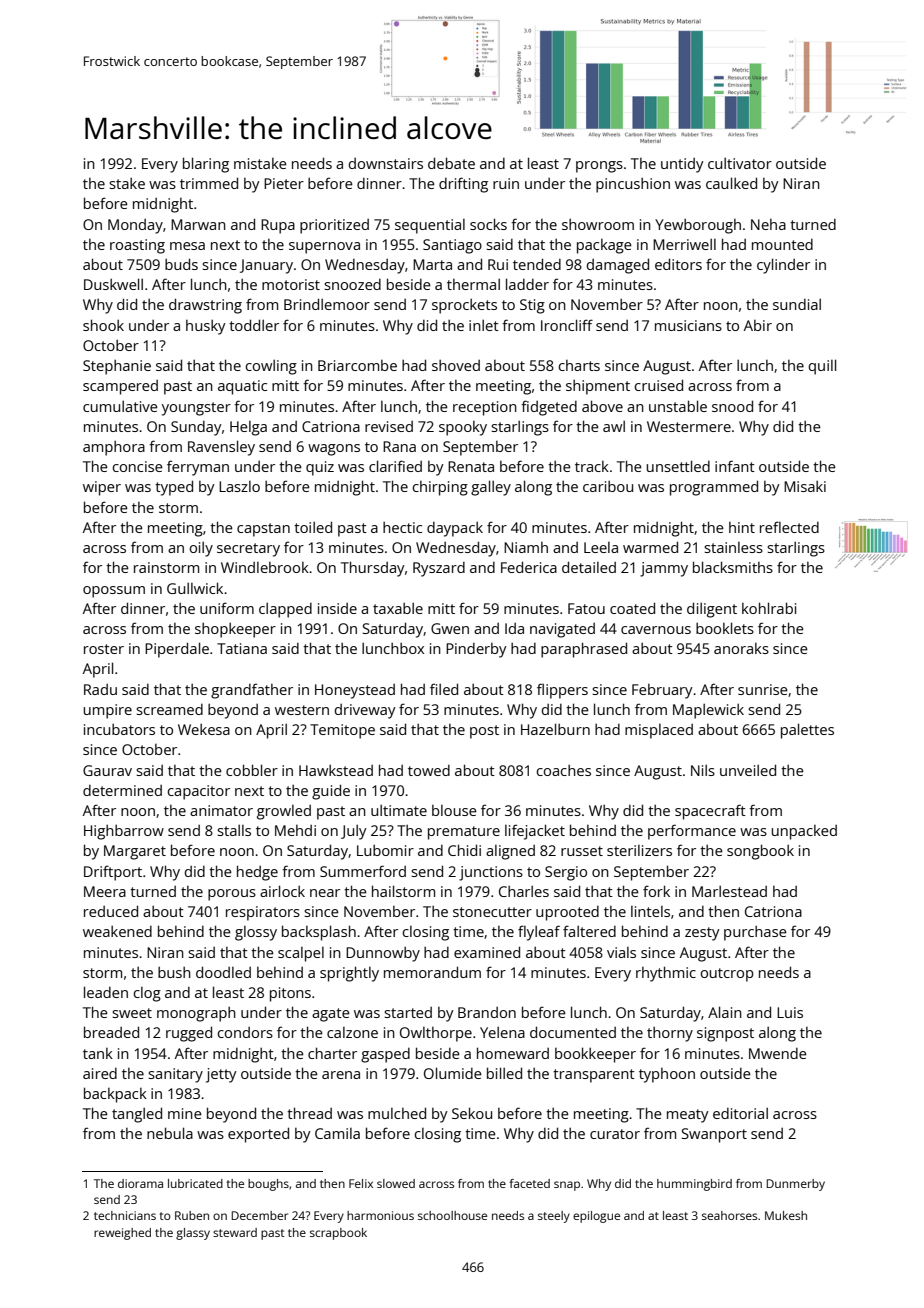 The height and width of the page is (1308, 924). What do you see at coordinates (102, 488) in the page?
I see `wiper` at bounding box center [102, 488].
